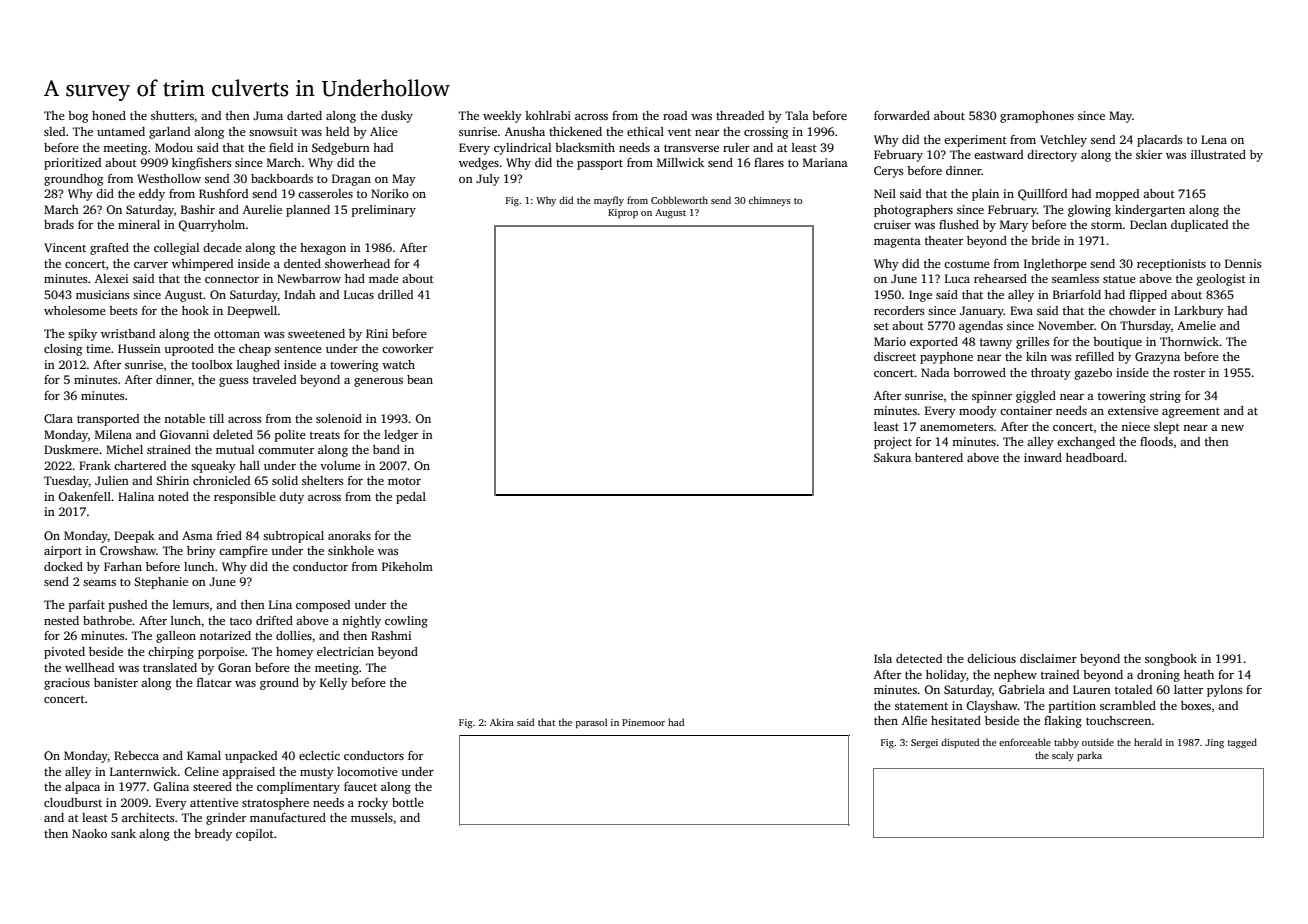 This page has width=1308, height=924. I want to click on scaly, so click(1063, 756).
